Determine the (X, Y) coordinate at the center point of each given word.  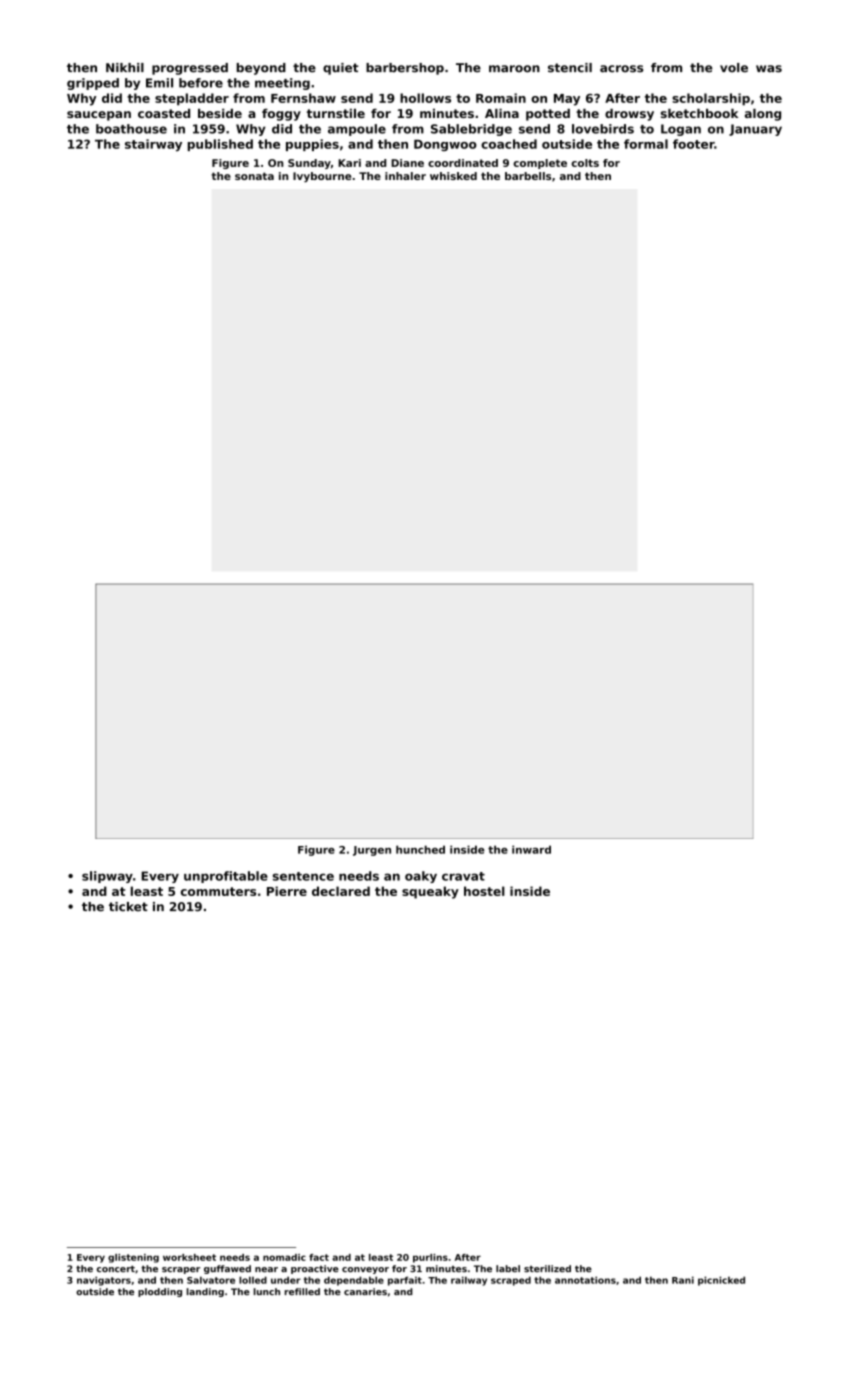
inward (531, 849)
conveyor (365, 1270)
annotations (585, 1280)
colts (585, 163)
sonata (254, 176)
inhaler (405, 176)
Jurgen (372, 851)
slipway (107, 877)
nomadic (284, 1257)
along (763, 115)
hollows (425, 98)
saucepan (99, 116)
